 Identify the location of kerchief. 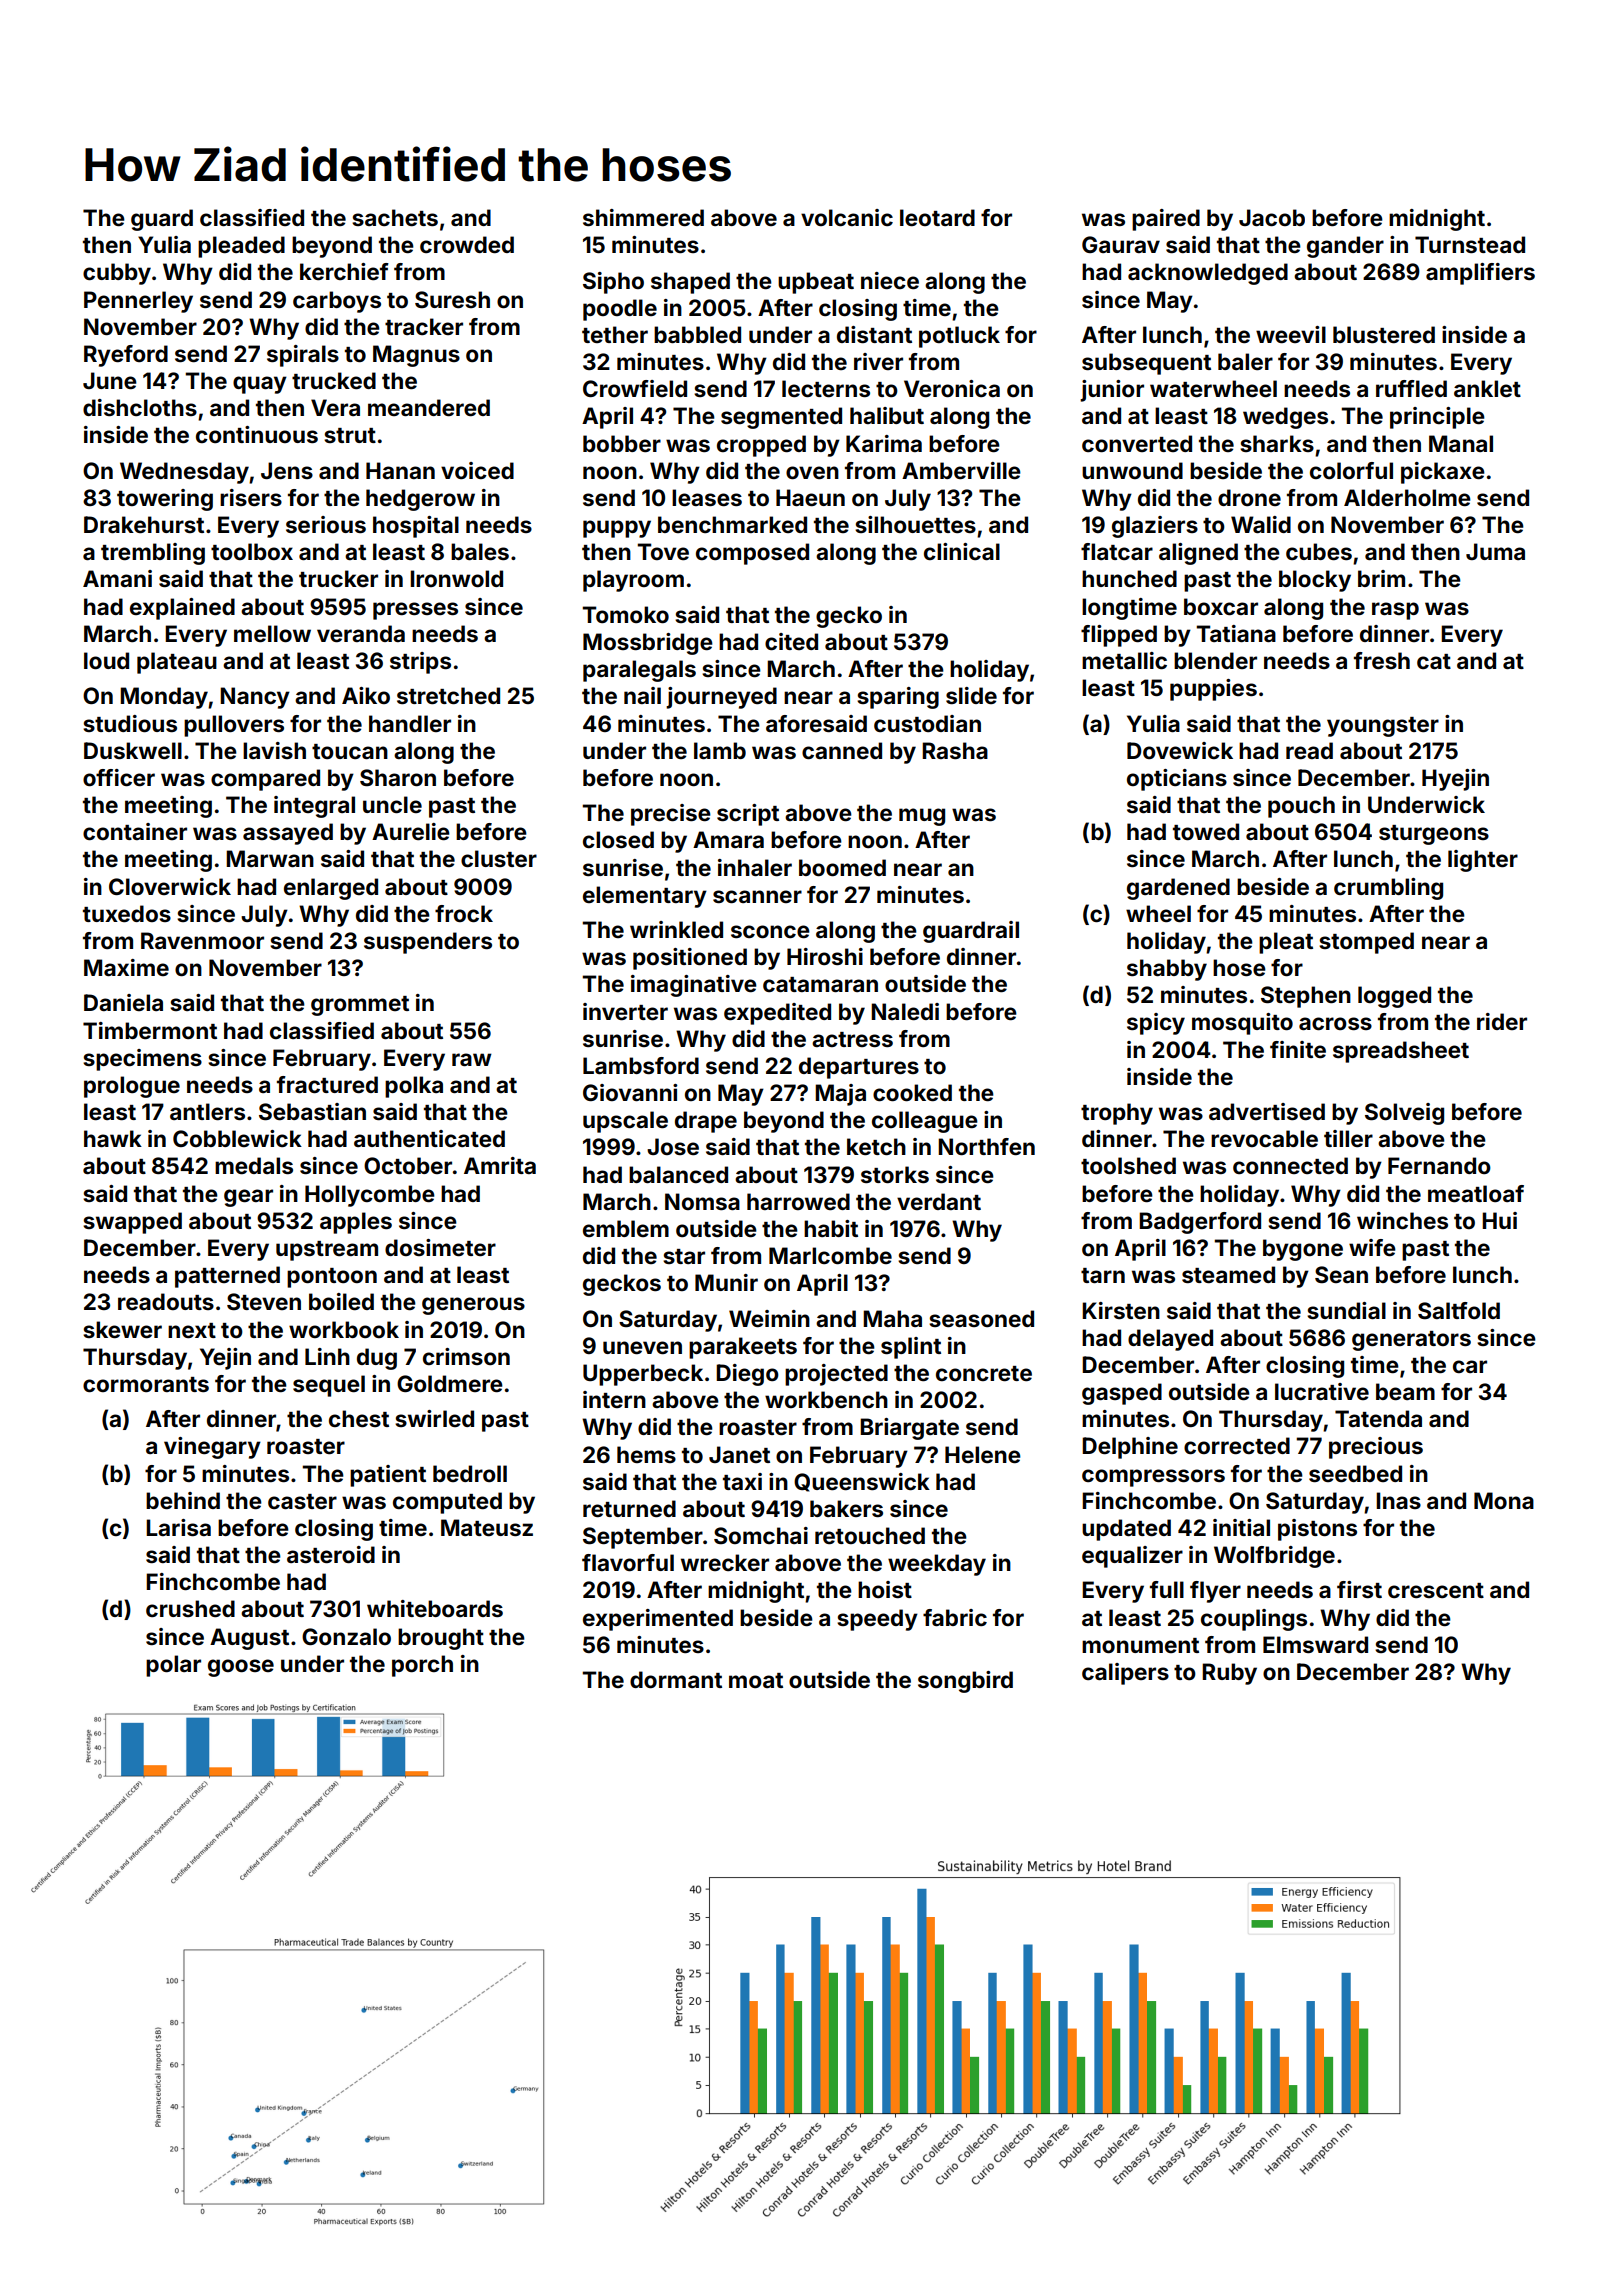
(344, 271).
